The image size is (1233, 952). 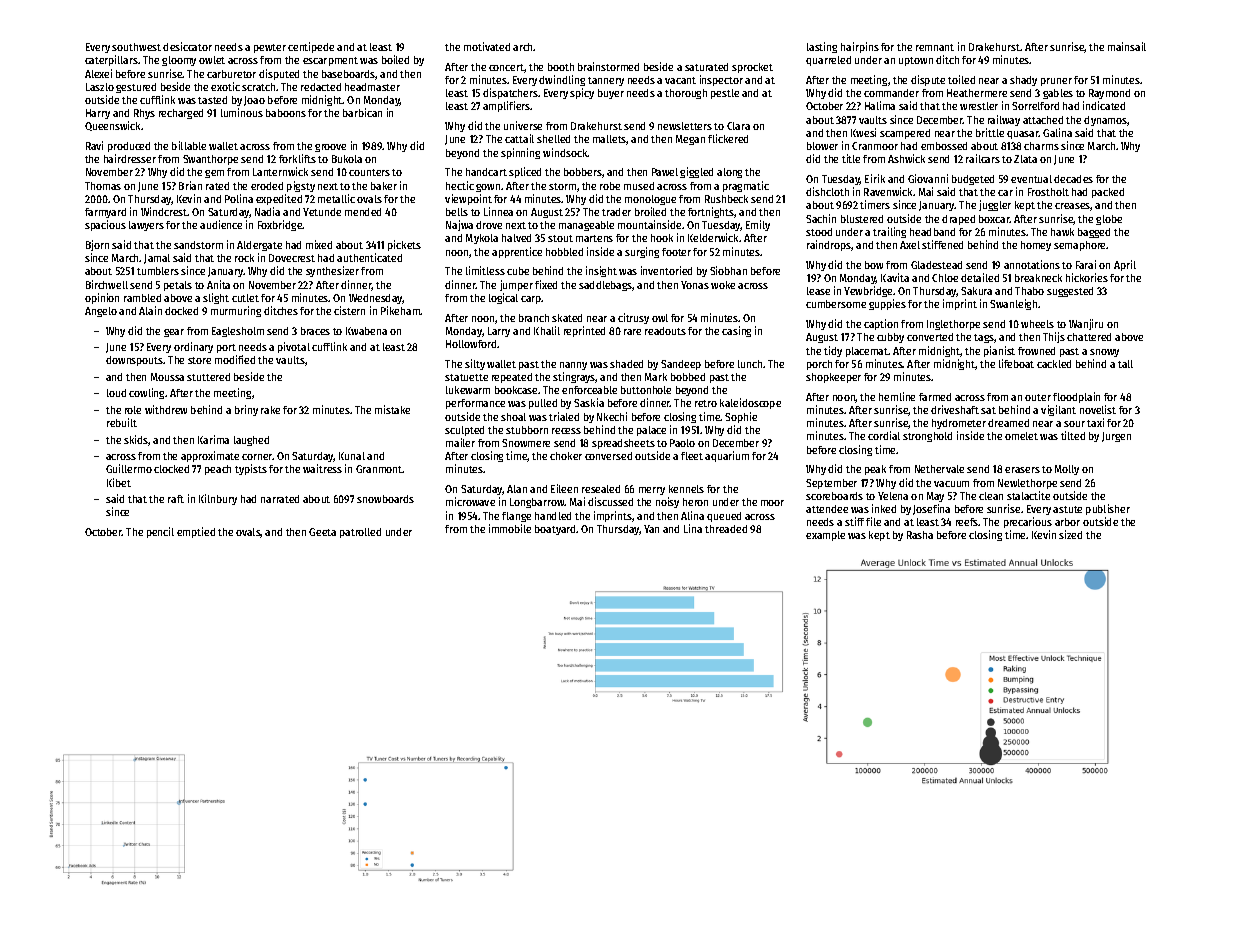 I want to click on raft, so click(x=176, y=499).
